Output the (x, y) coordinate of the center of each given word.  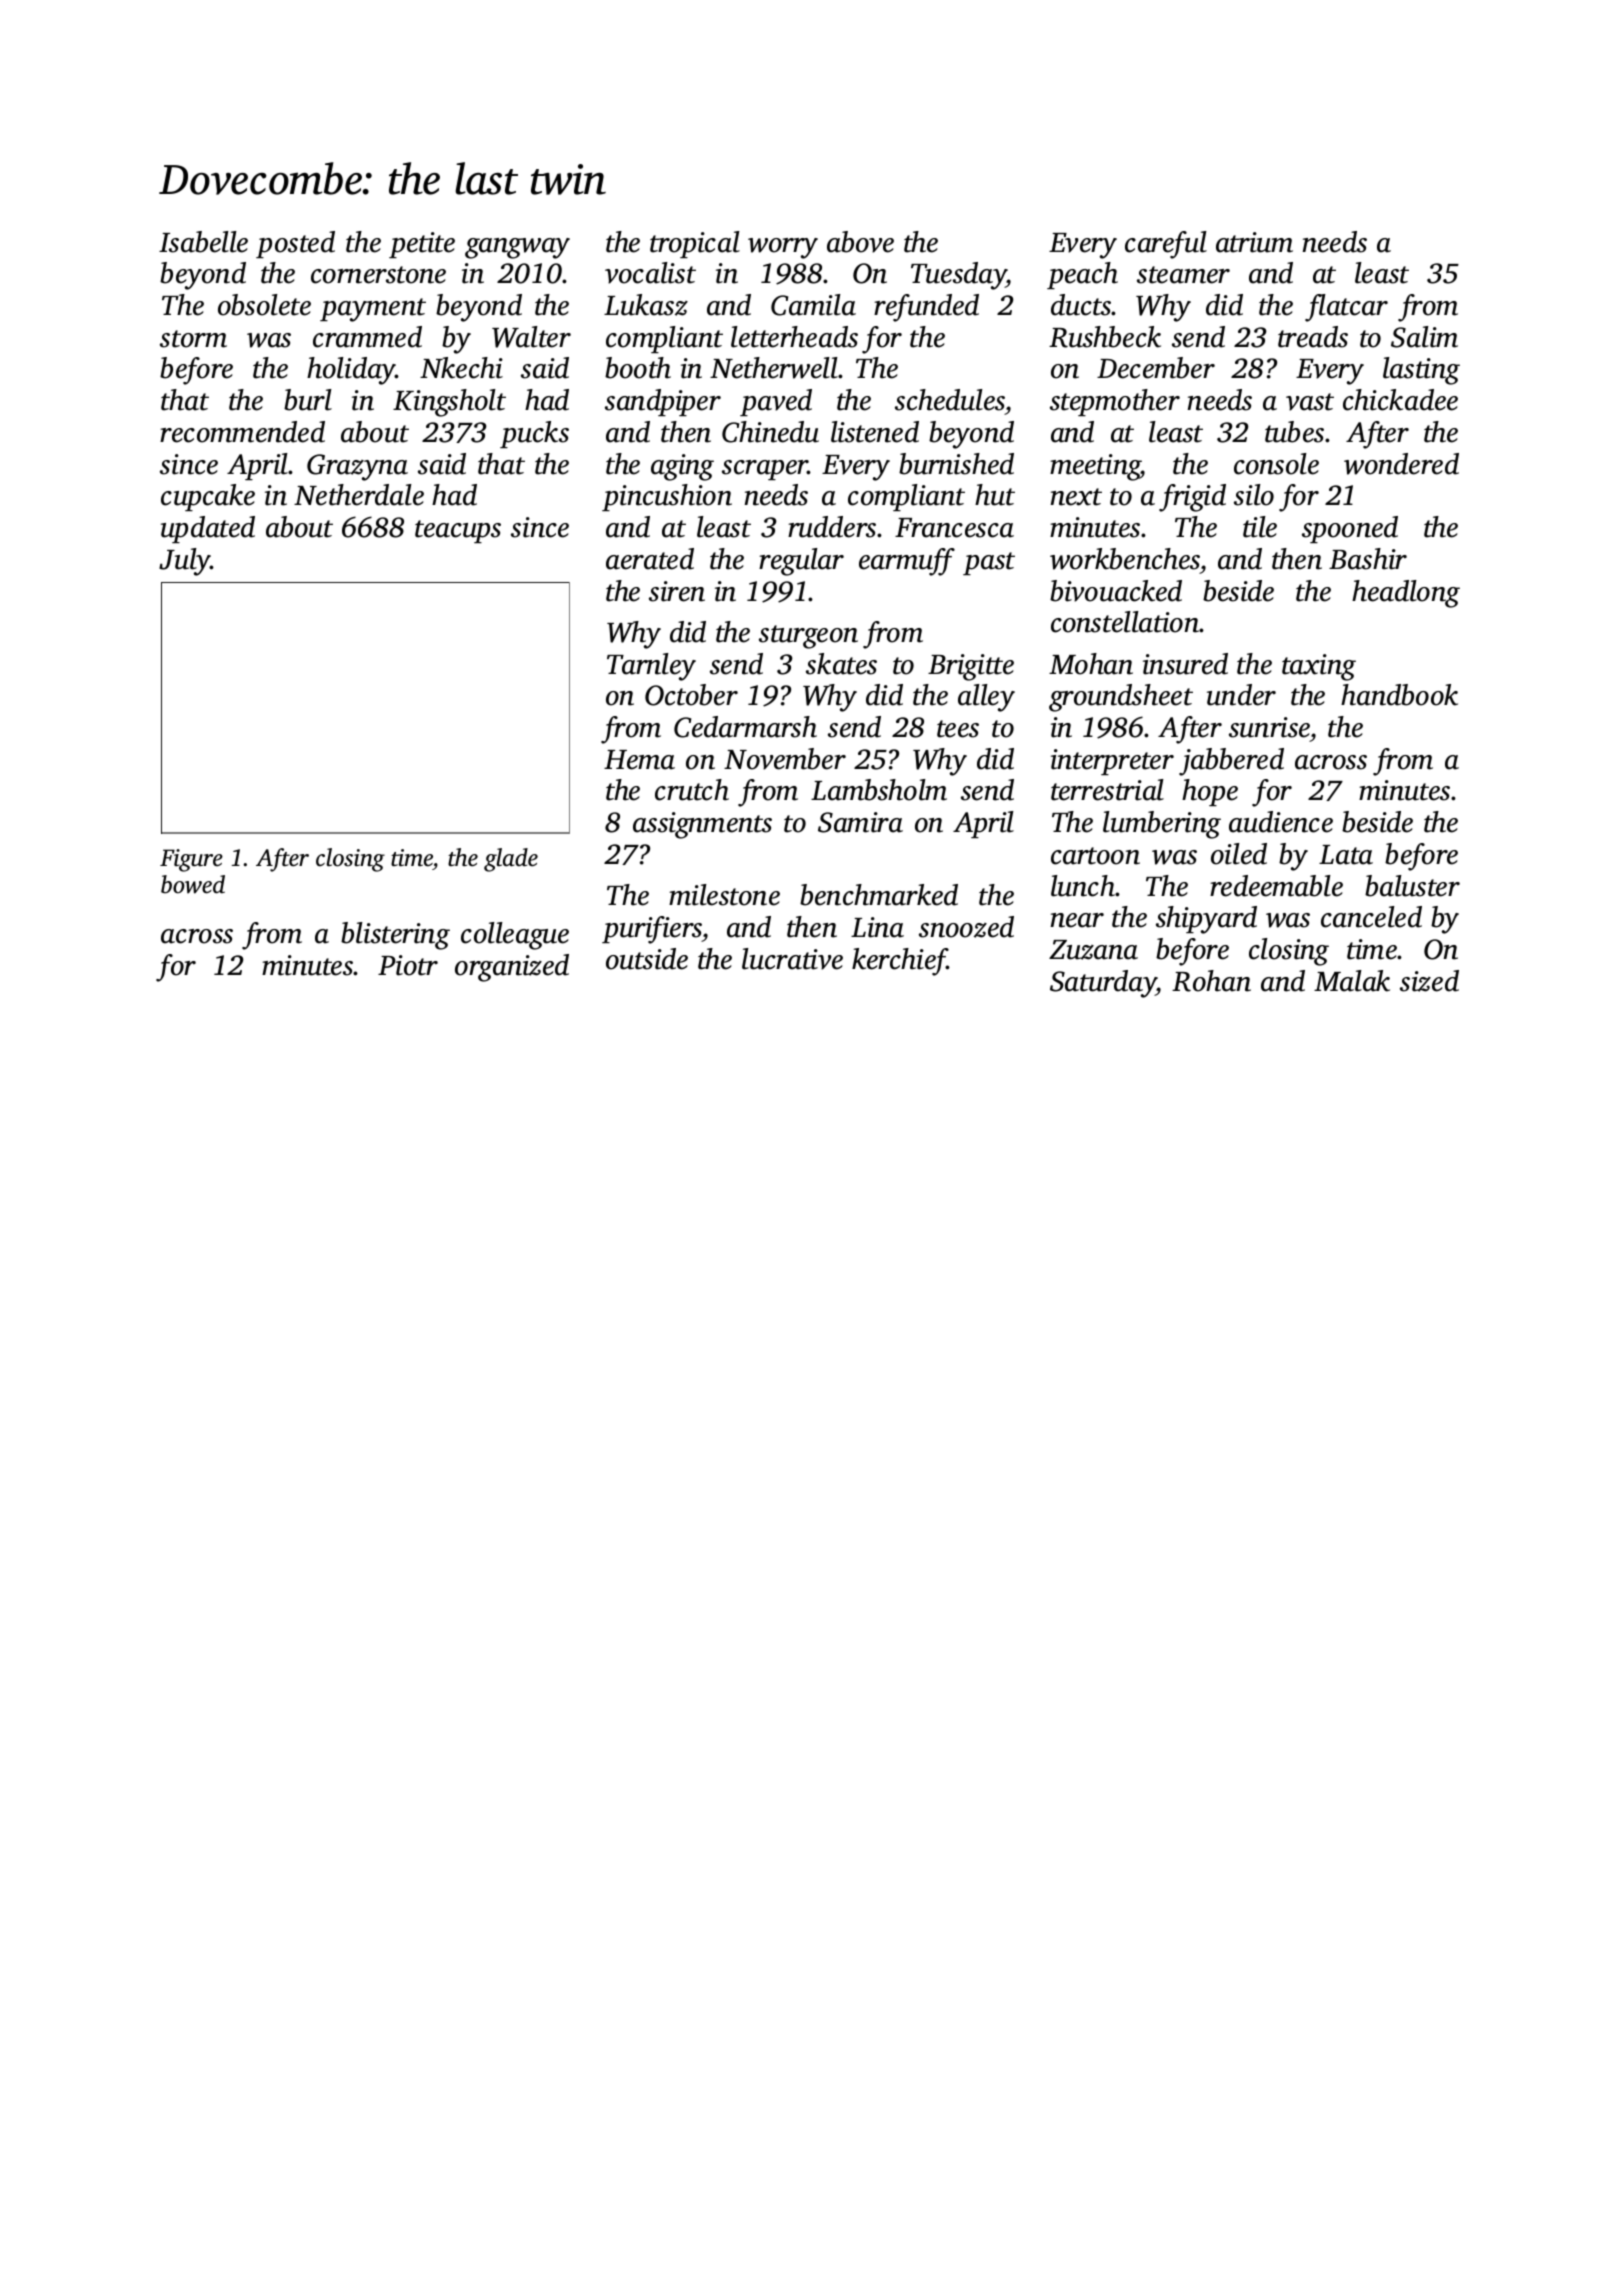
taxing (1319, 667)
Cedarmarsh (745, 727)
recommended (242, 432)
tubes (1294, 432)
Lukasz (646, 305)
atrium (1254, 242)
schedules (950, 400)
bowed (193, 884)
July (185, 562)
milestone (724, 895)
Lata (1346, 855)
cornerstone (378, 275)
